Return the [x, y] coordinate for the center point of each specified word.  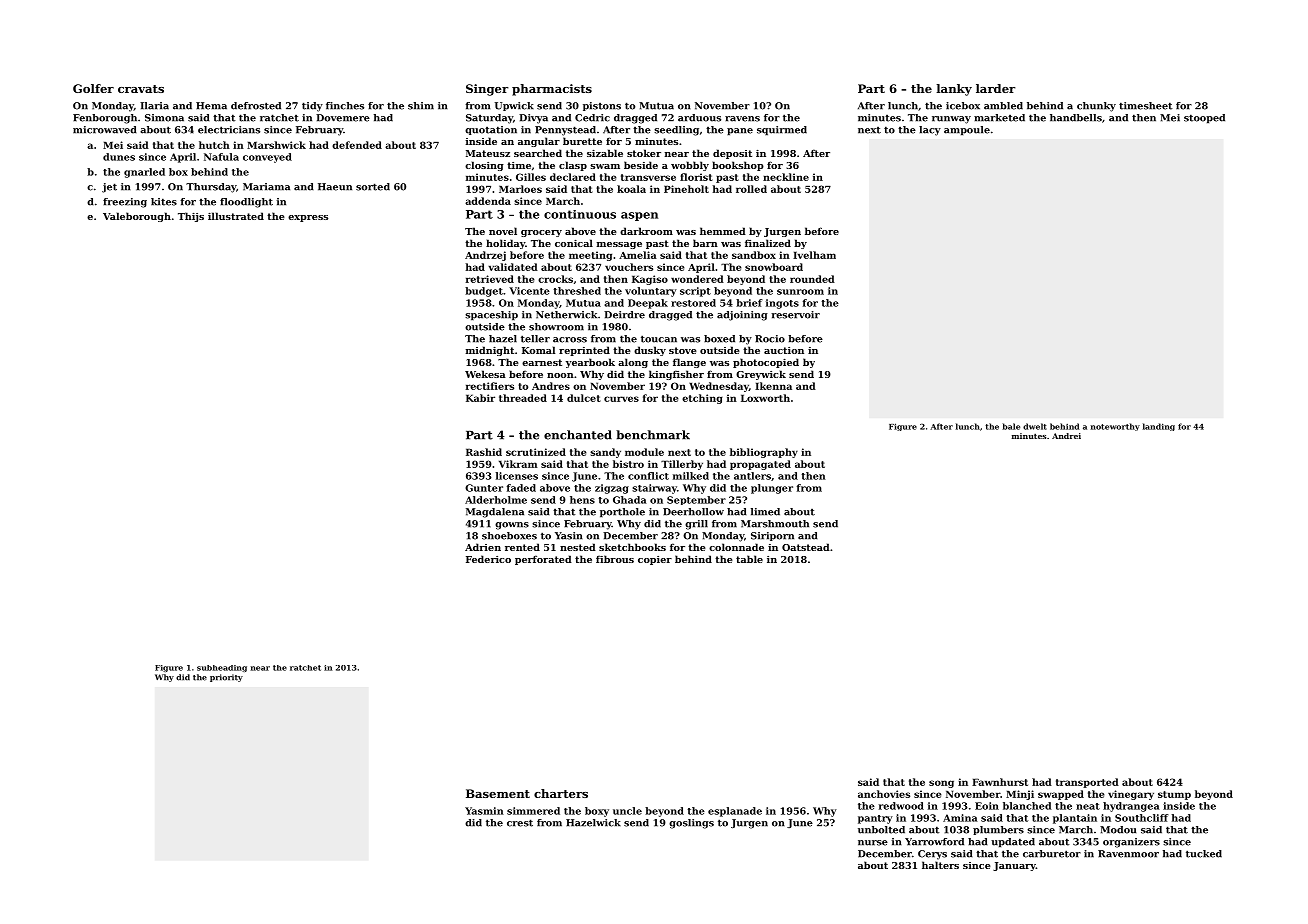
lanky [954, 90]
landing [1159, 427]
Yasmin [484, 811]
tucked [1204, 854]
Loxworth [765, 398]
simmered [533, 811]
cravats [141, 89]
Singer [487, 90]
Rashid [484, 452]
